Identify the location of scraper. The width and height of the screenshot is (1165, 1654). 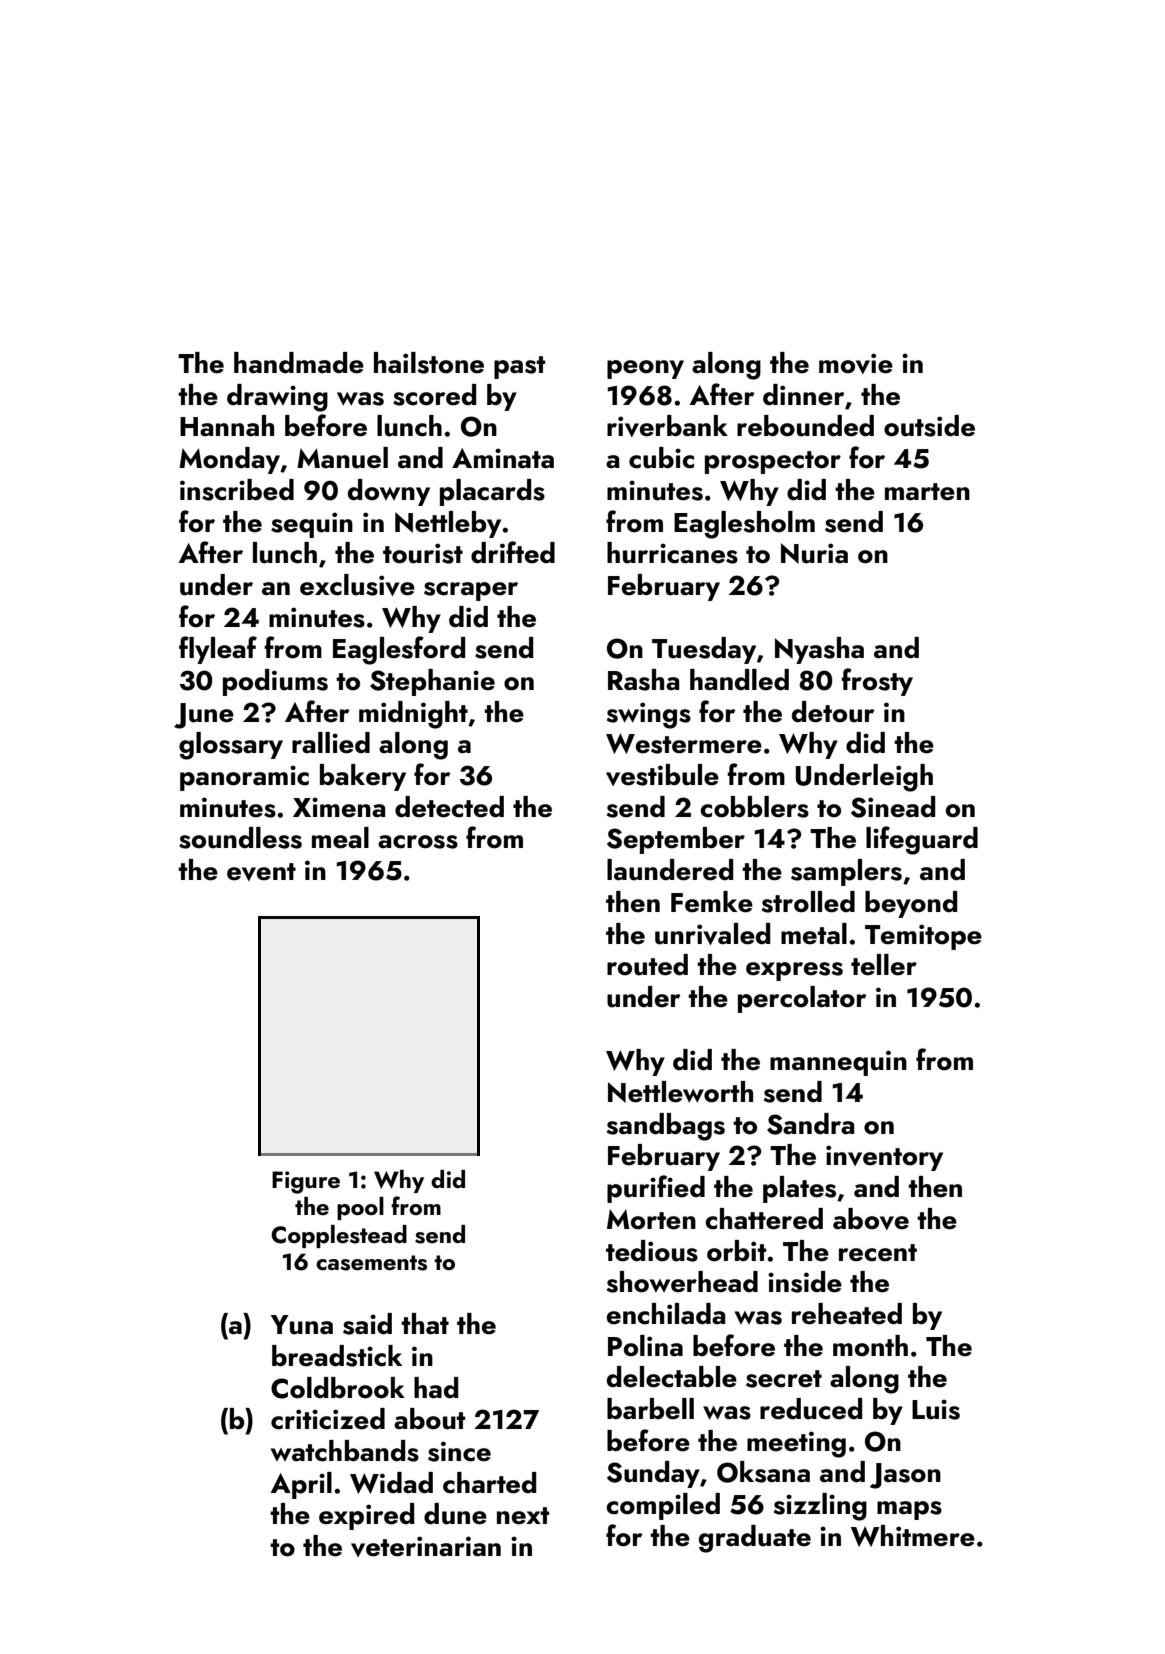
(471, 591).
